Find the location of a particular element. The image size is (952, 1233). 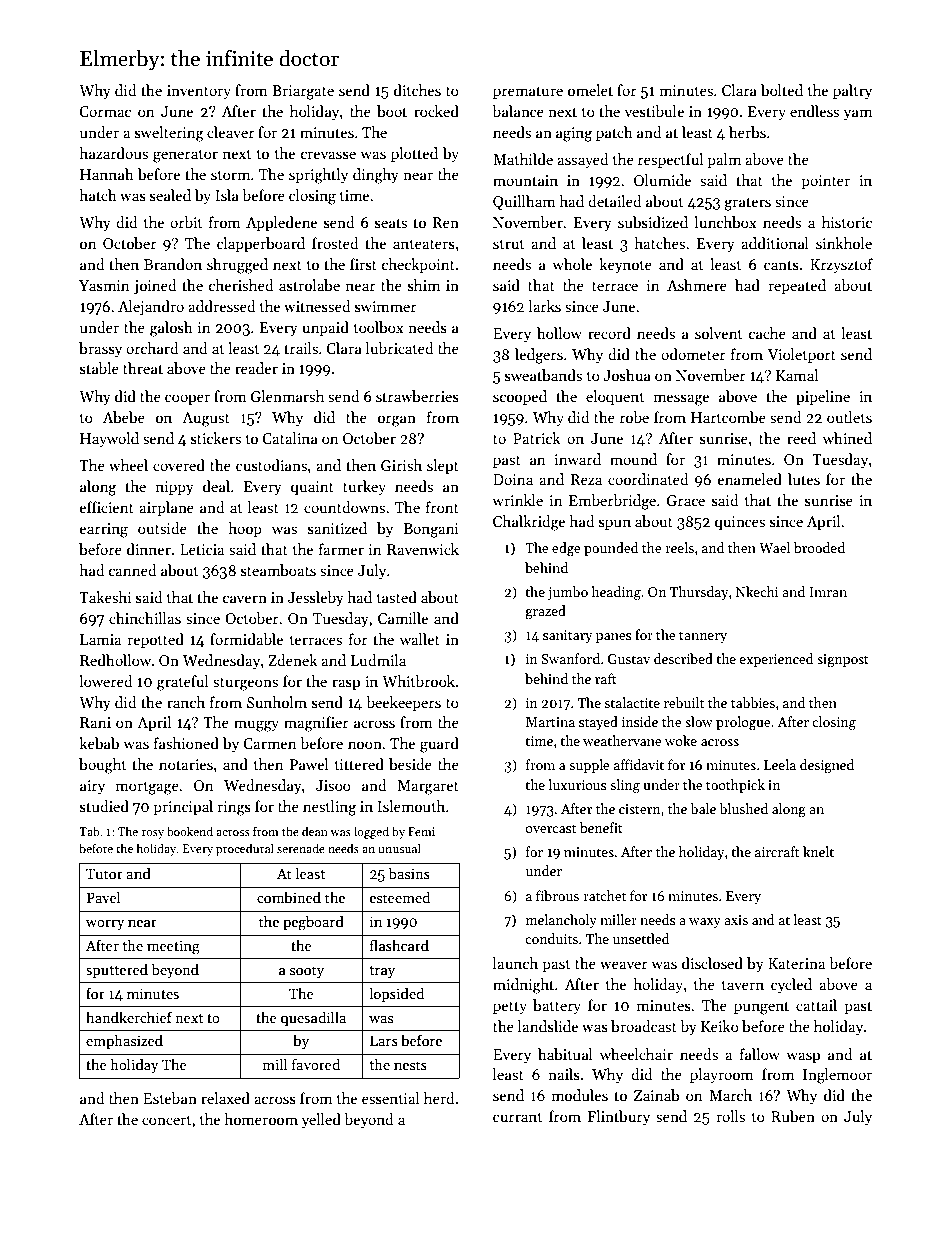

airplane is located at coordinates (166, 508).
